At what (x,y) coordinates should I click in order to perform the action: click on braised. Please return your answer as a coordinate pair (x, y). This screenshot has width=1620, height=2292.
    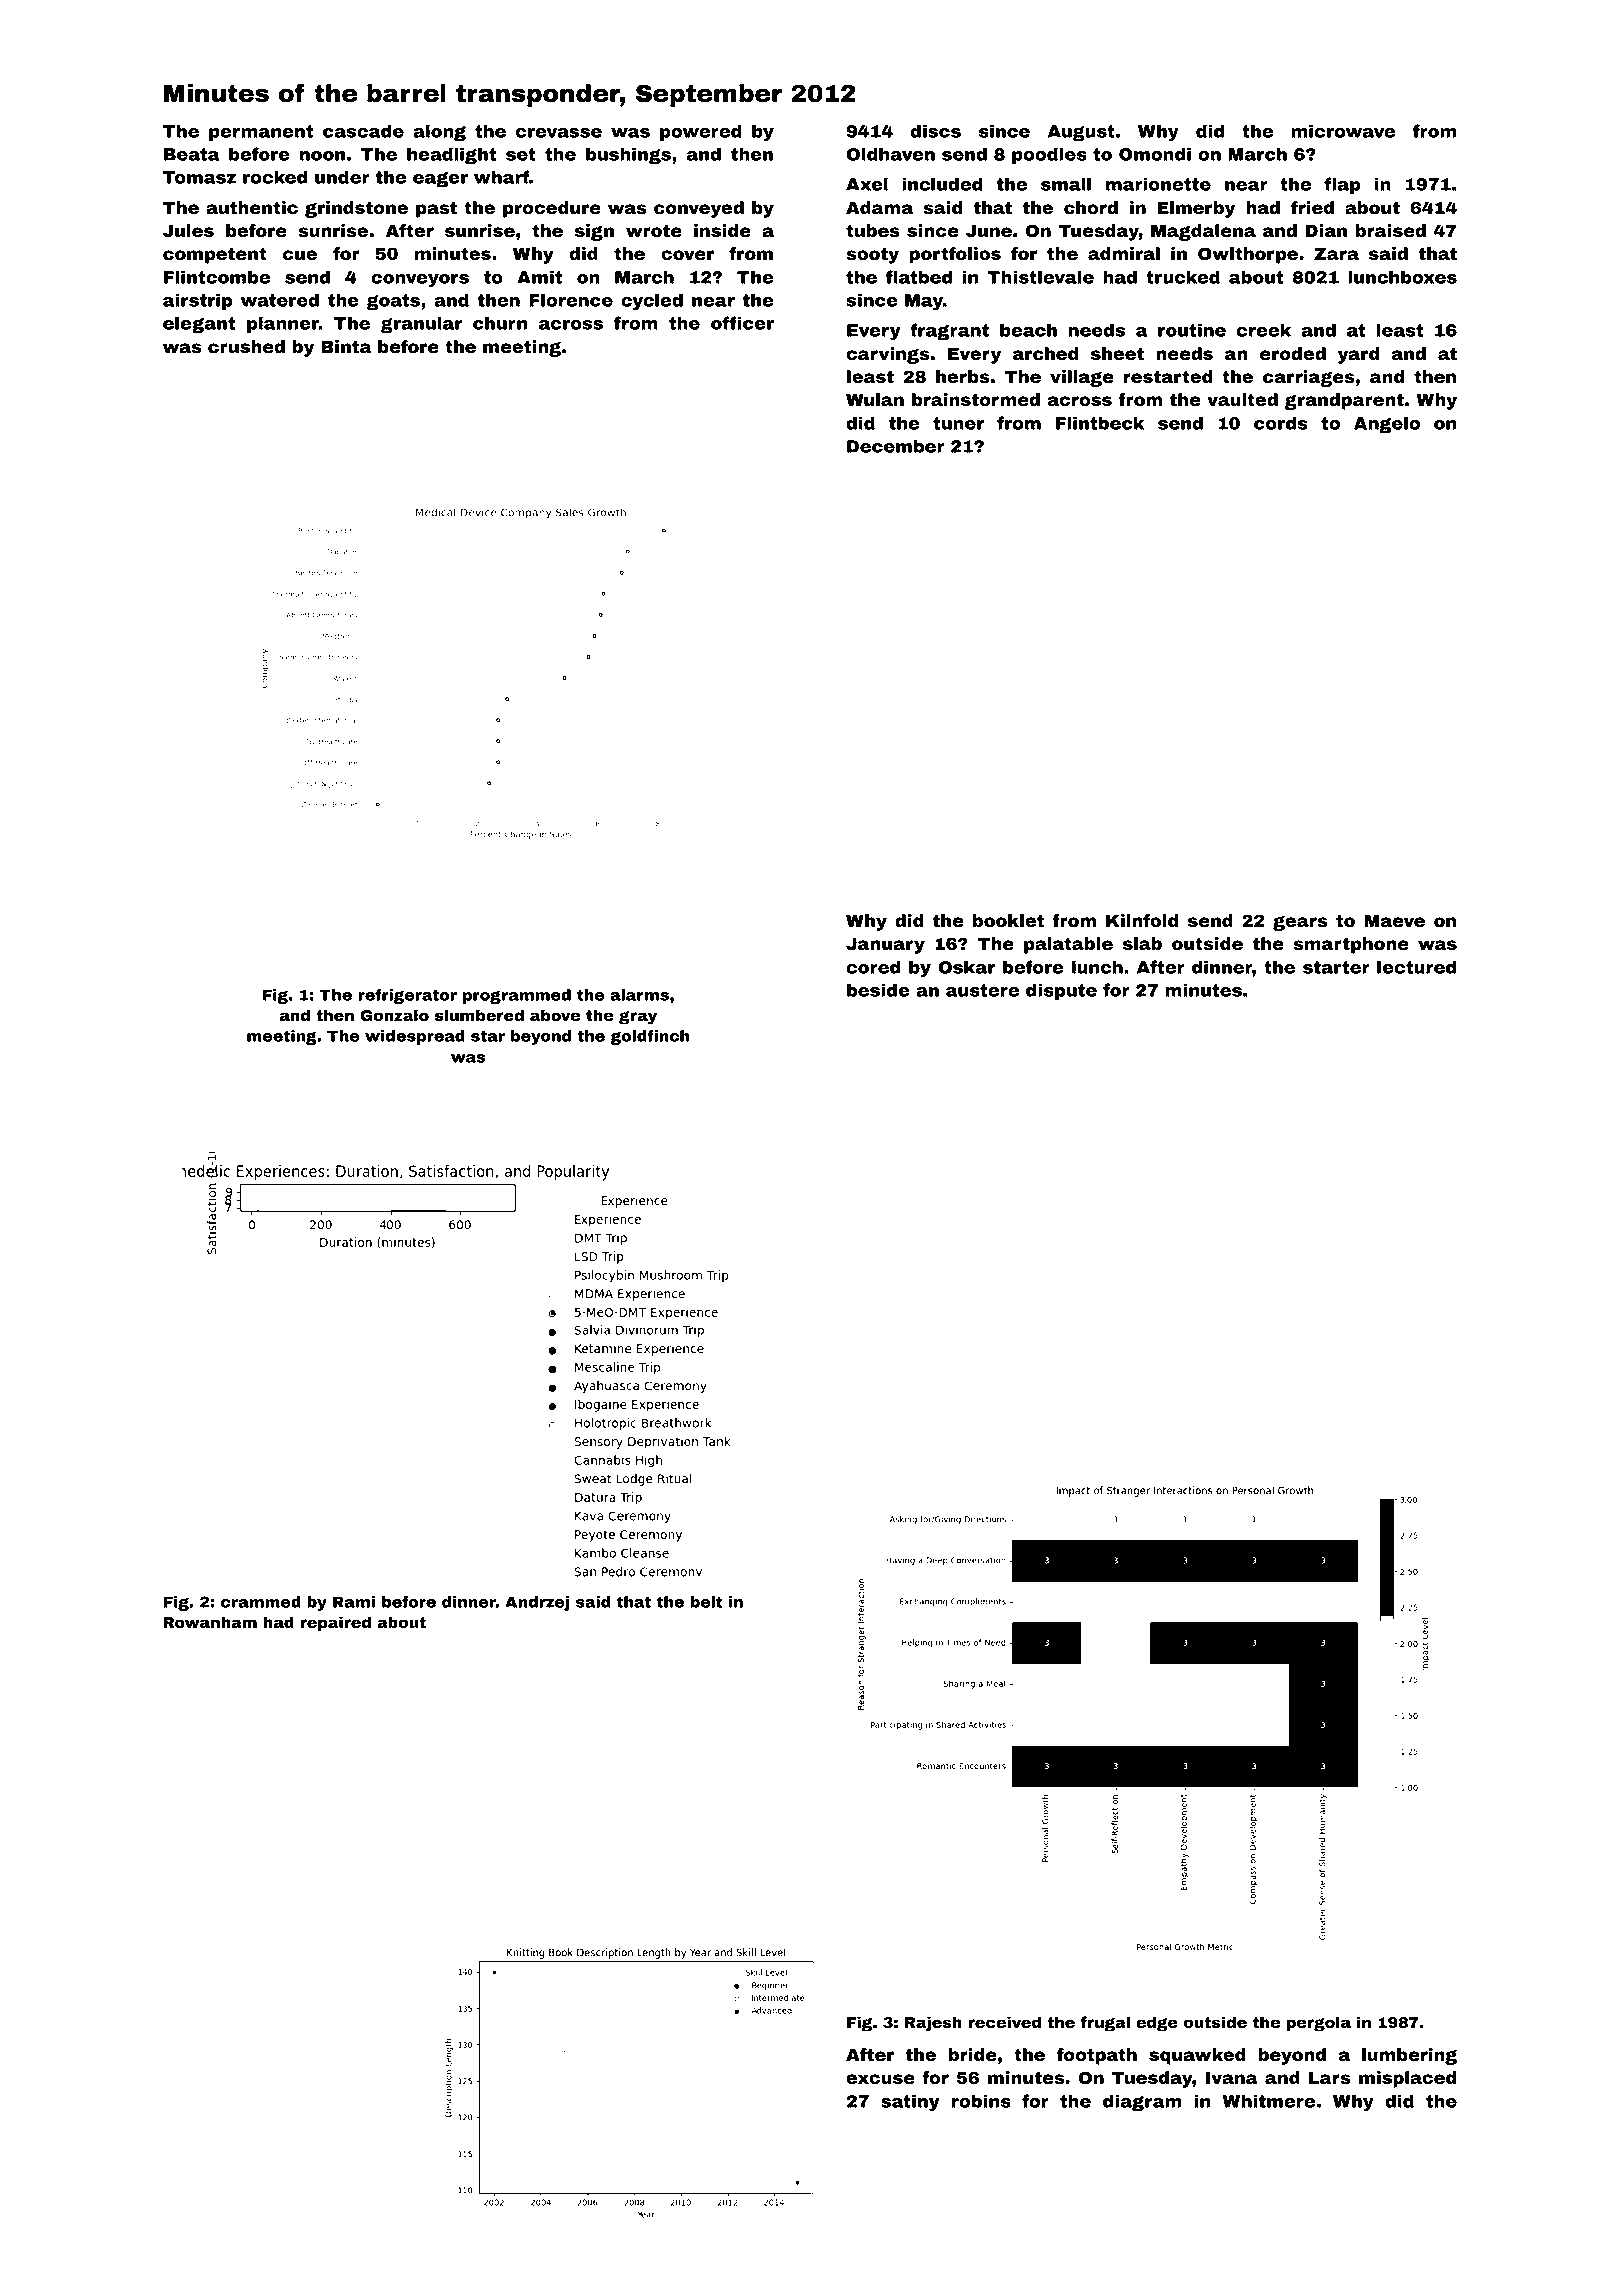
    Looking at the image, I should click on (1391, 230).
